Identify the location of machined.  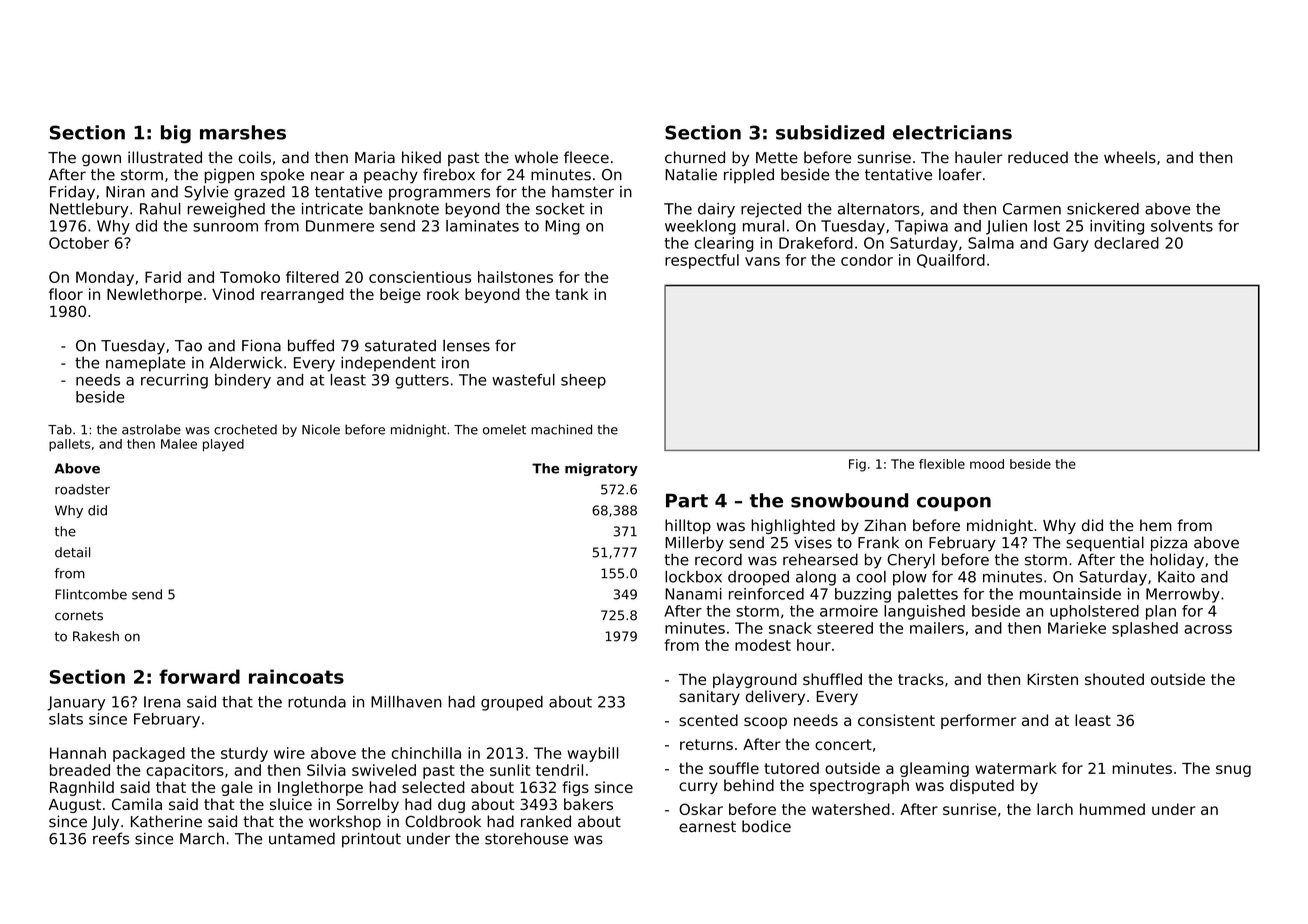
(561, 429).
